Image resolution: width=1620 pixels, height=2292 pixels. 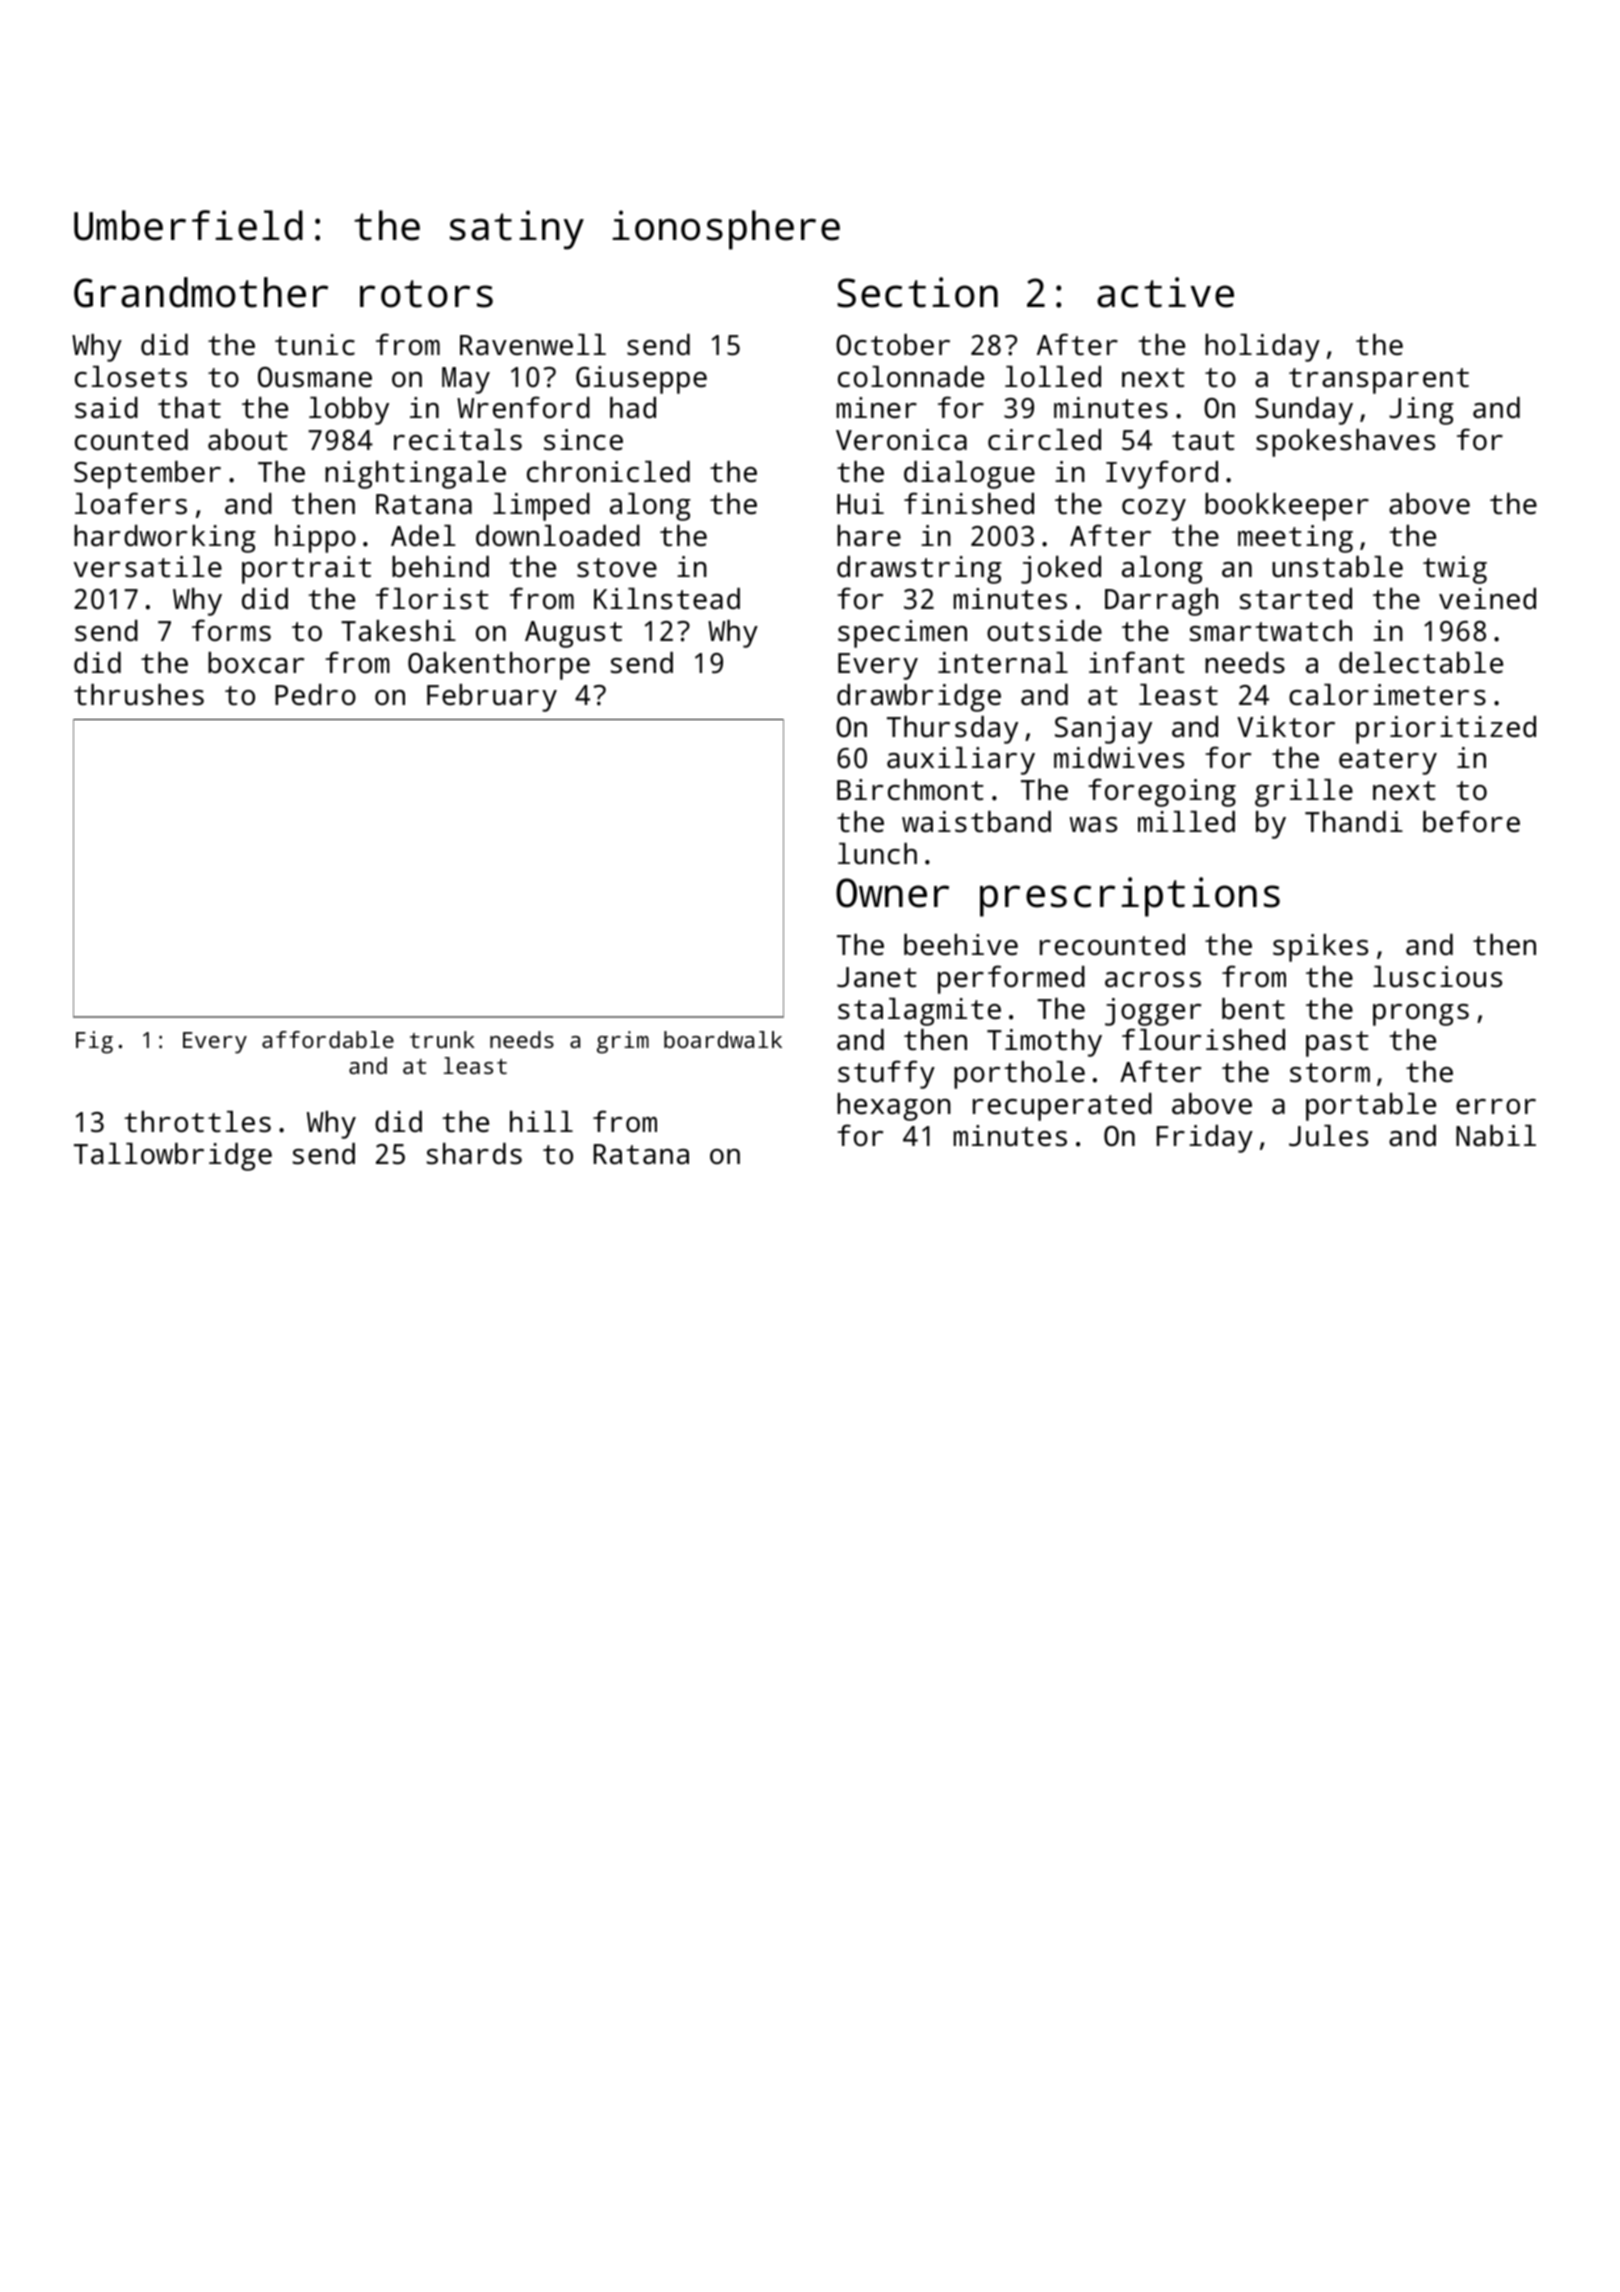 What do you see at coordinates (1205, 1139) in the screenshot?
I see `Friday` at bounding box center [1205, 1139].
